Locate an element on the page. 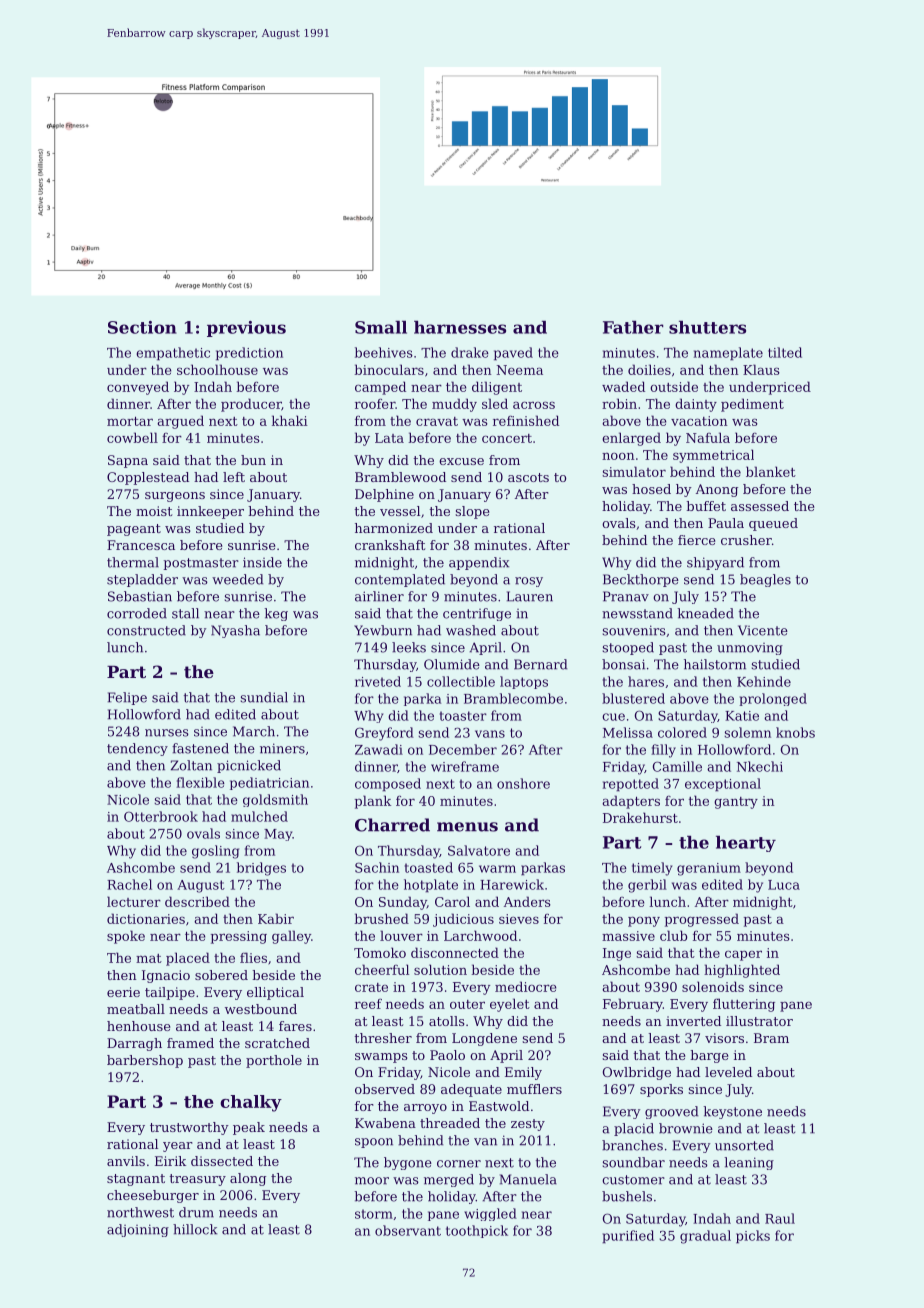 The image size is (924, 1308). harnesses is located at coordinates (460, 327).
